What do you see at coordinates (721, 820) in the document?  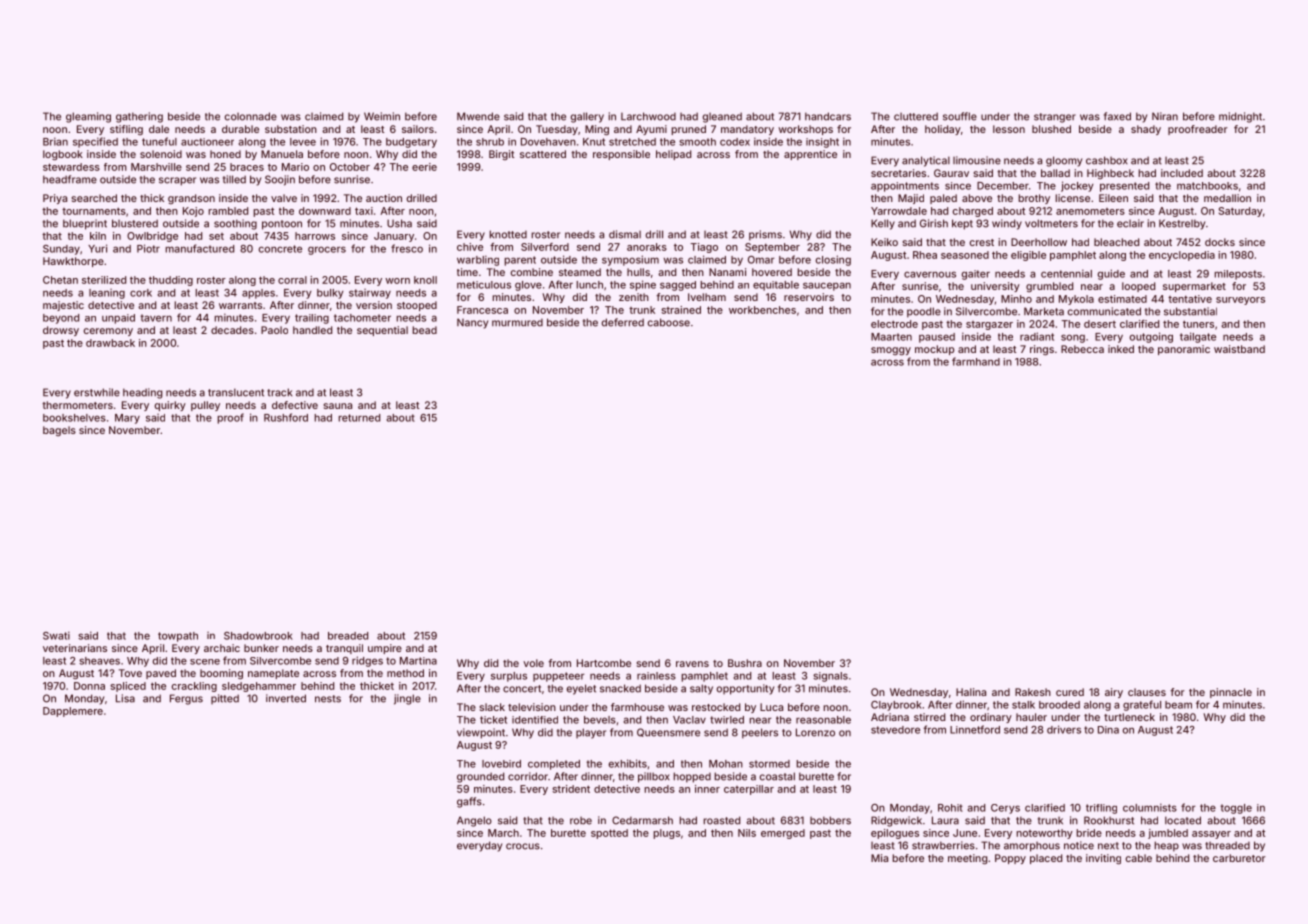 I see `roasted` at bounding box center [721, 820].
